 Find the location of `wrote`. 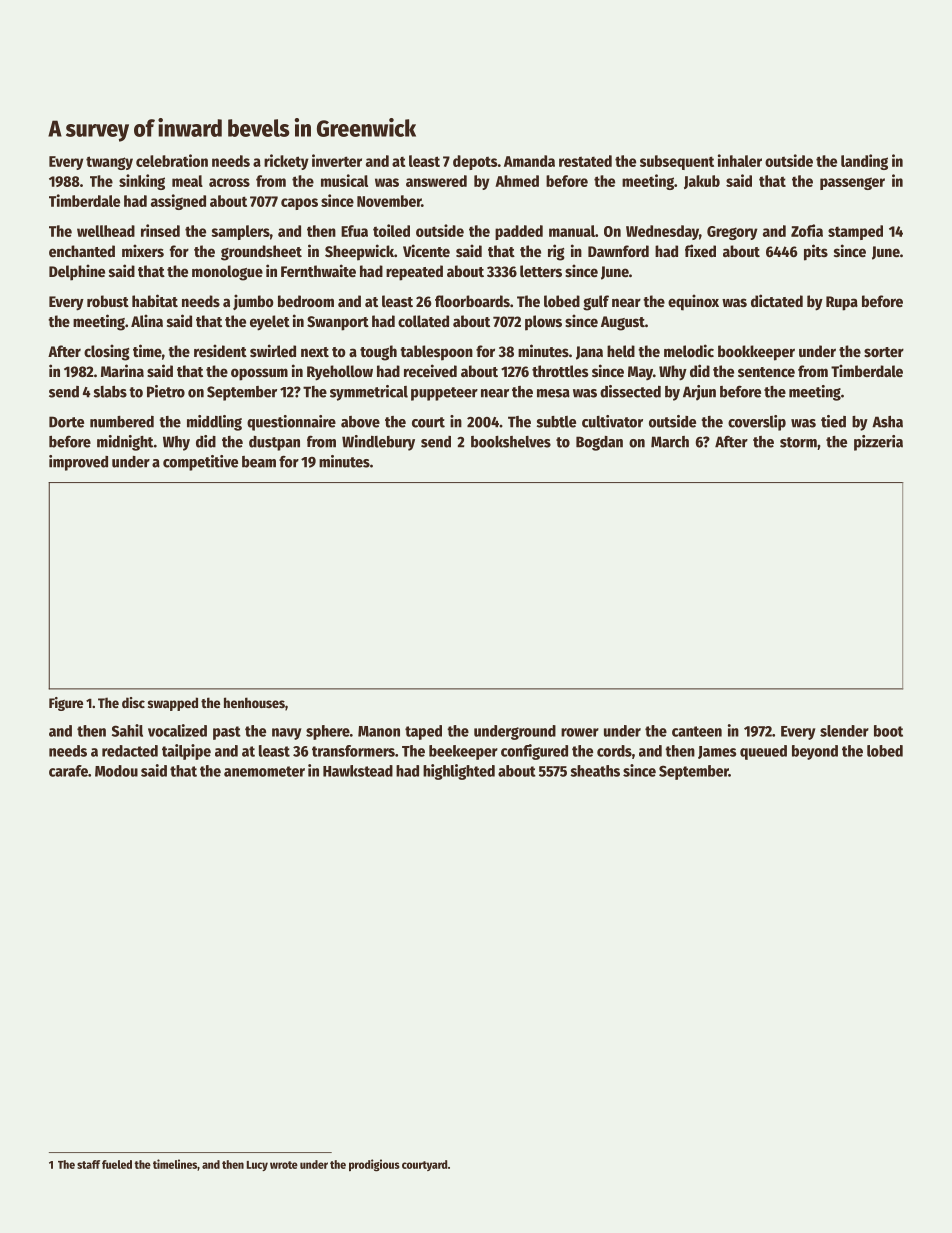

wrote is located at coordinates (284, 1165).
